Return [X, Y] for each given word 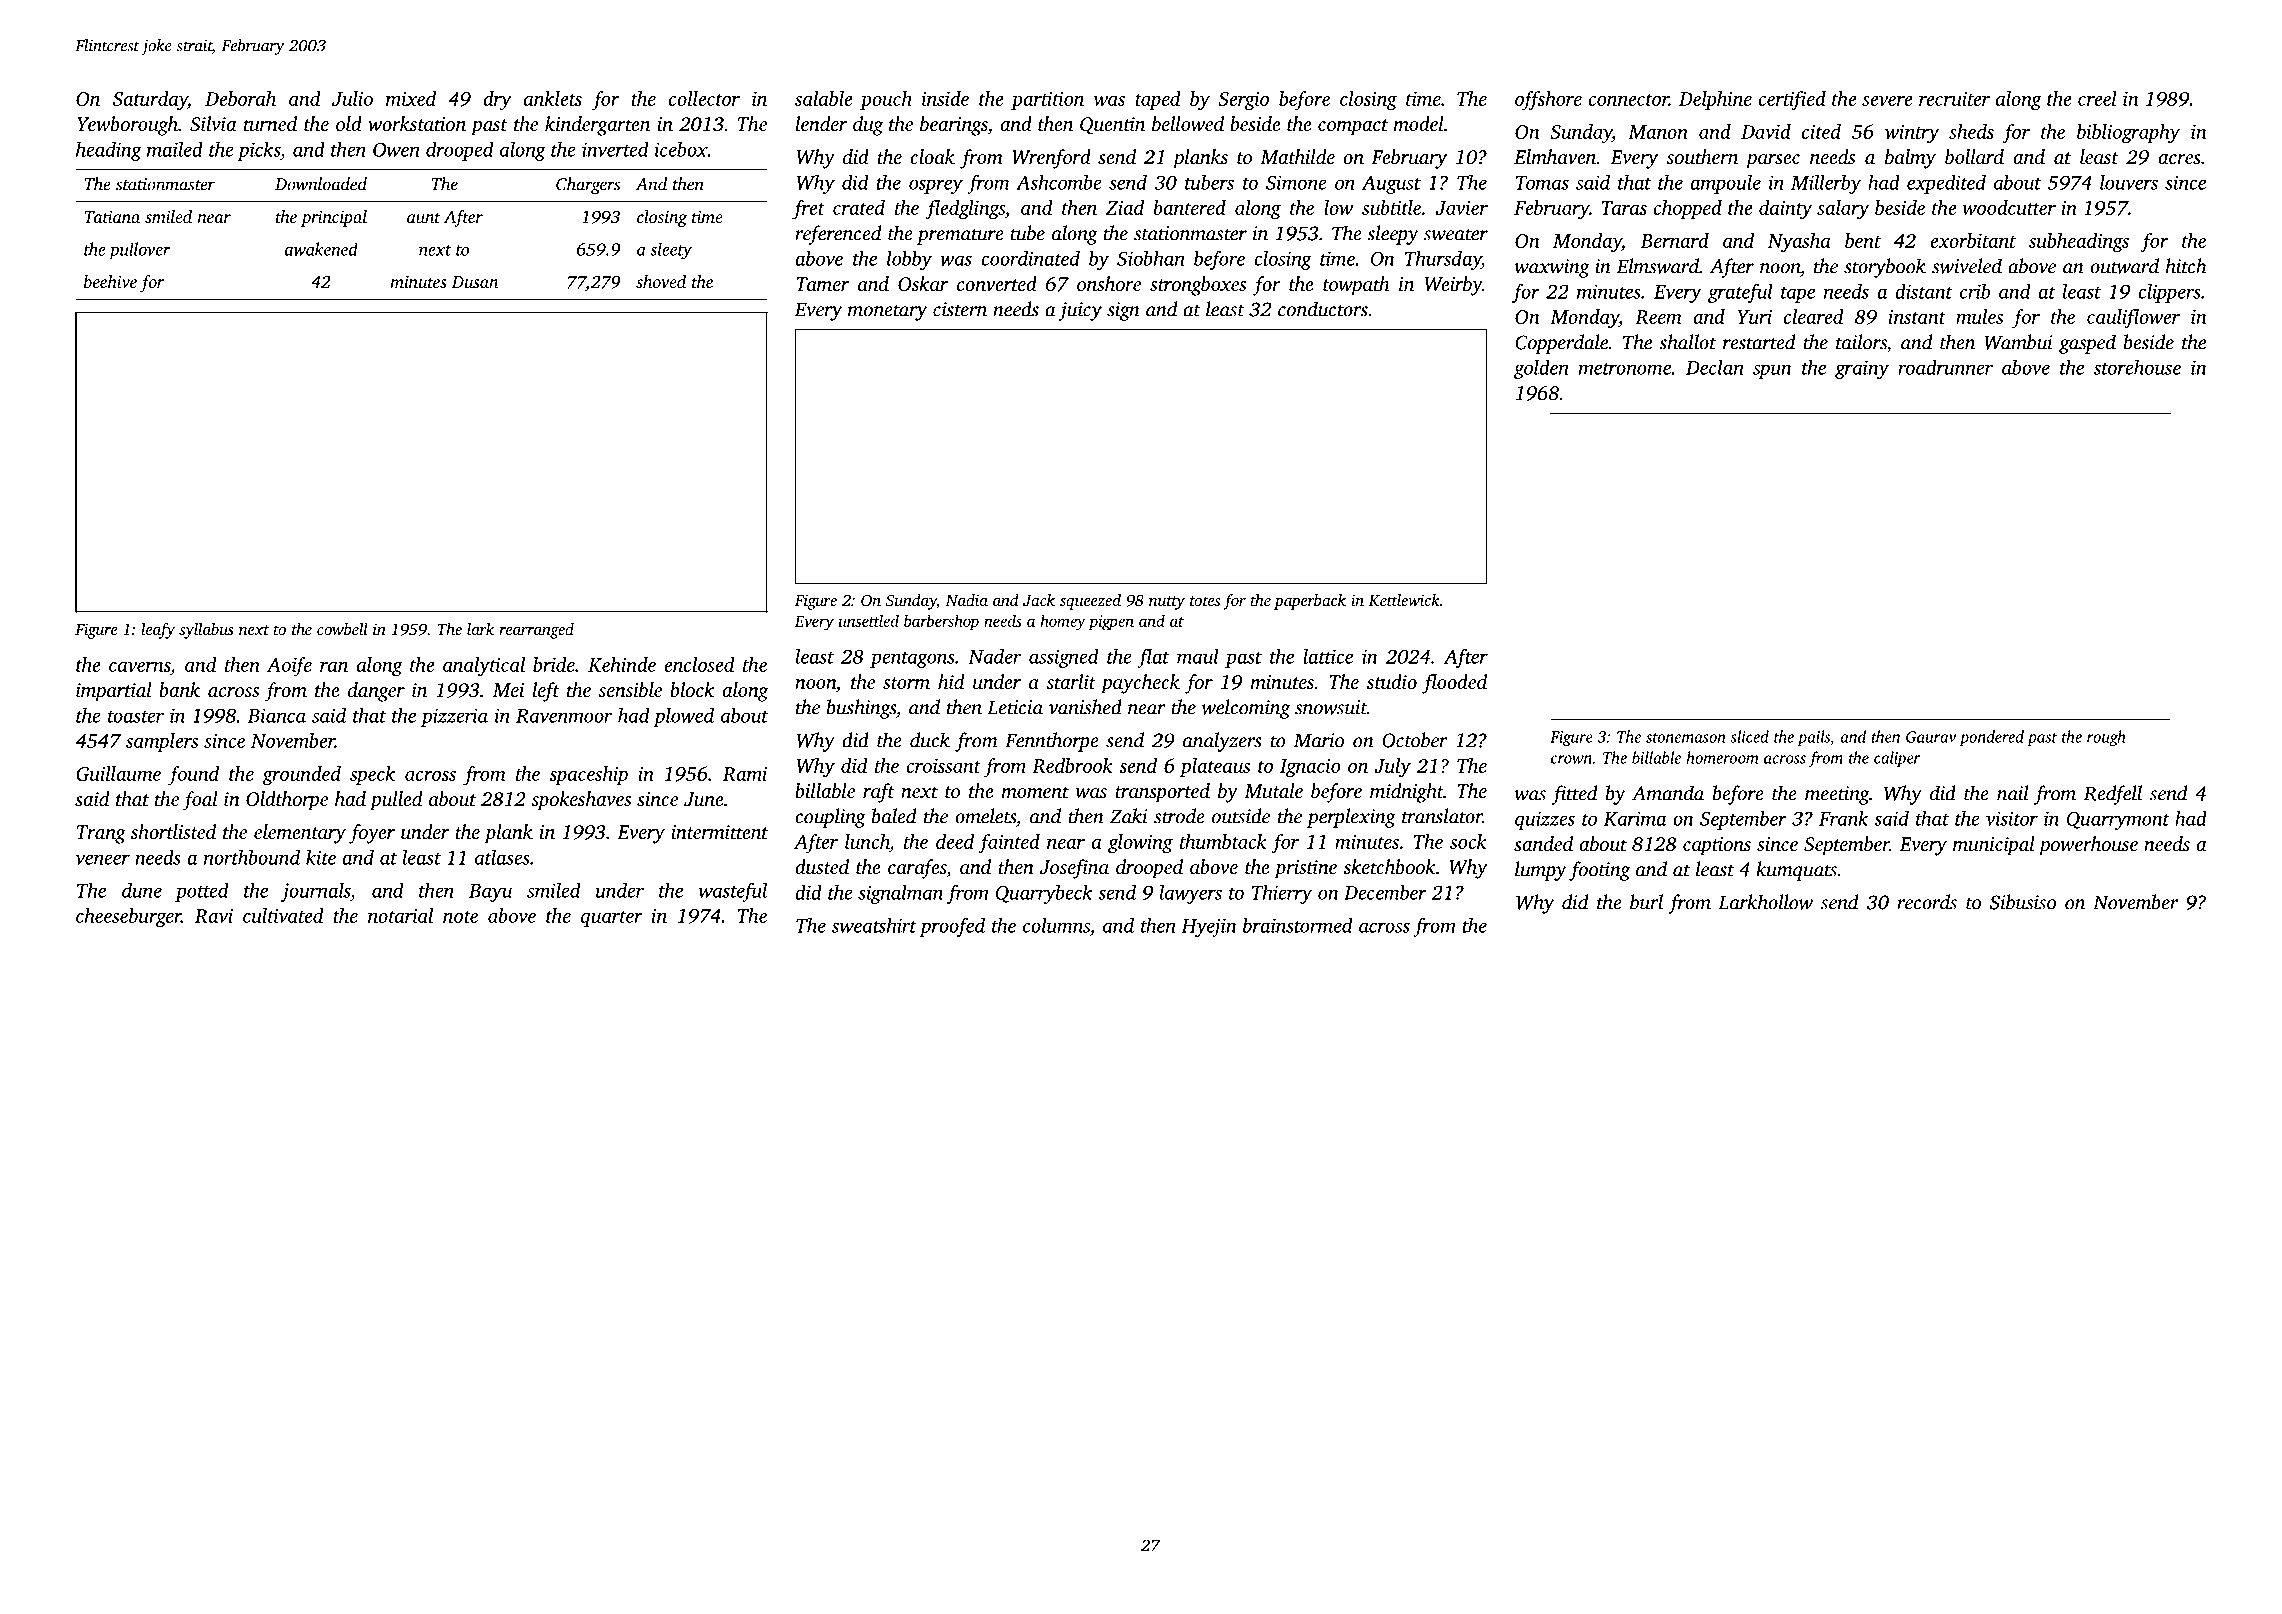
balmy [1910, 159]
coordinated [1030, 258]
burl [1646, 902]
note [460, 917]
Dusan [475, 282]
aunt [424, 218]
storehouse [2137, 367]
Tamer [822, 284]
